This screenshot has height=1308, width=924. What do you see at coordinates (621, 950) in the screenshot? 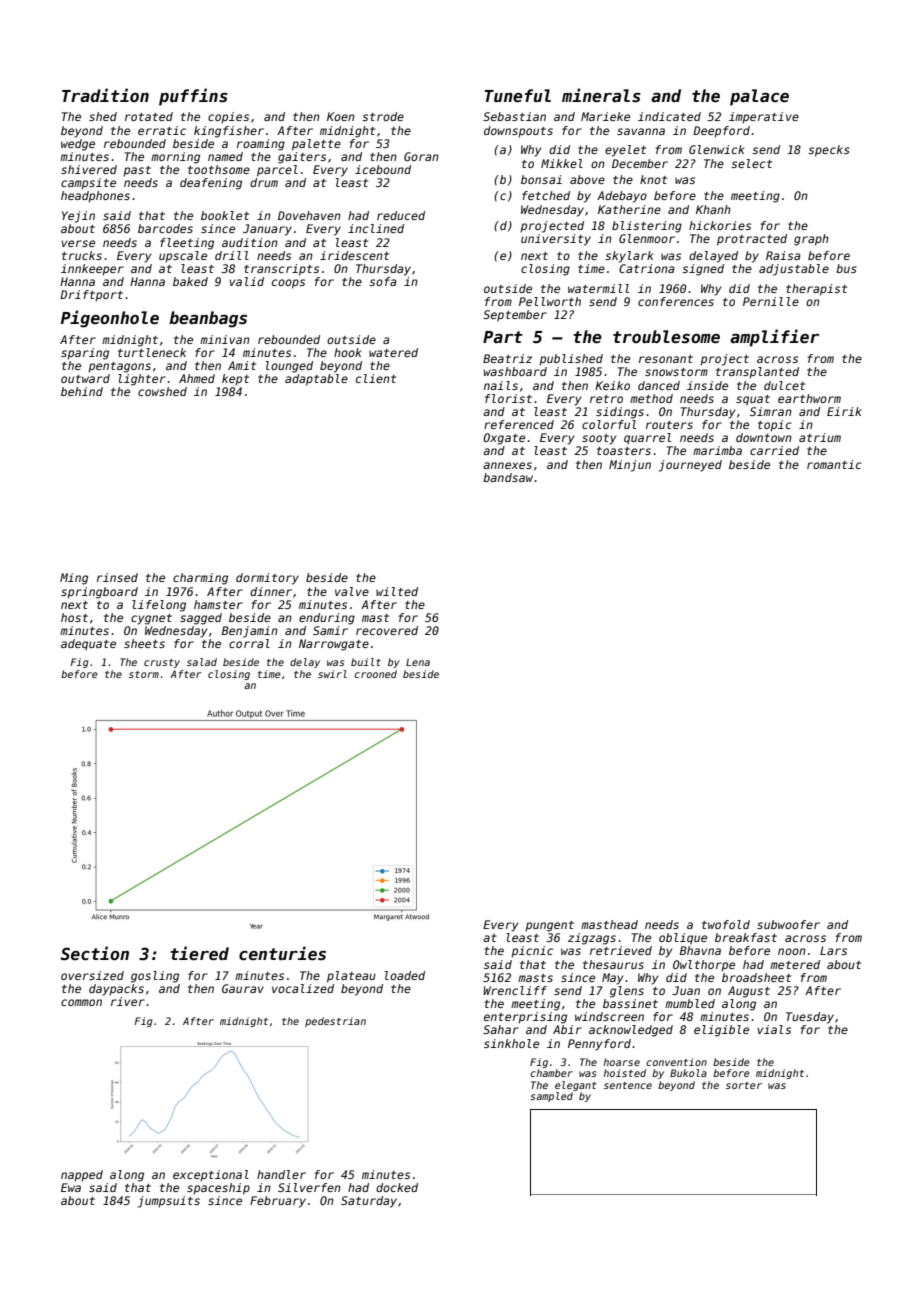
I see `retrieved` at bounding box center [621, 950].
